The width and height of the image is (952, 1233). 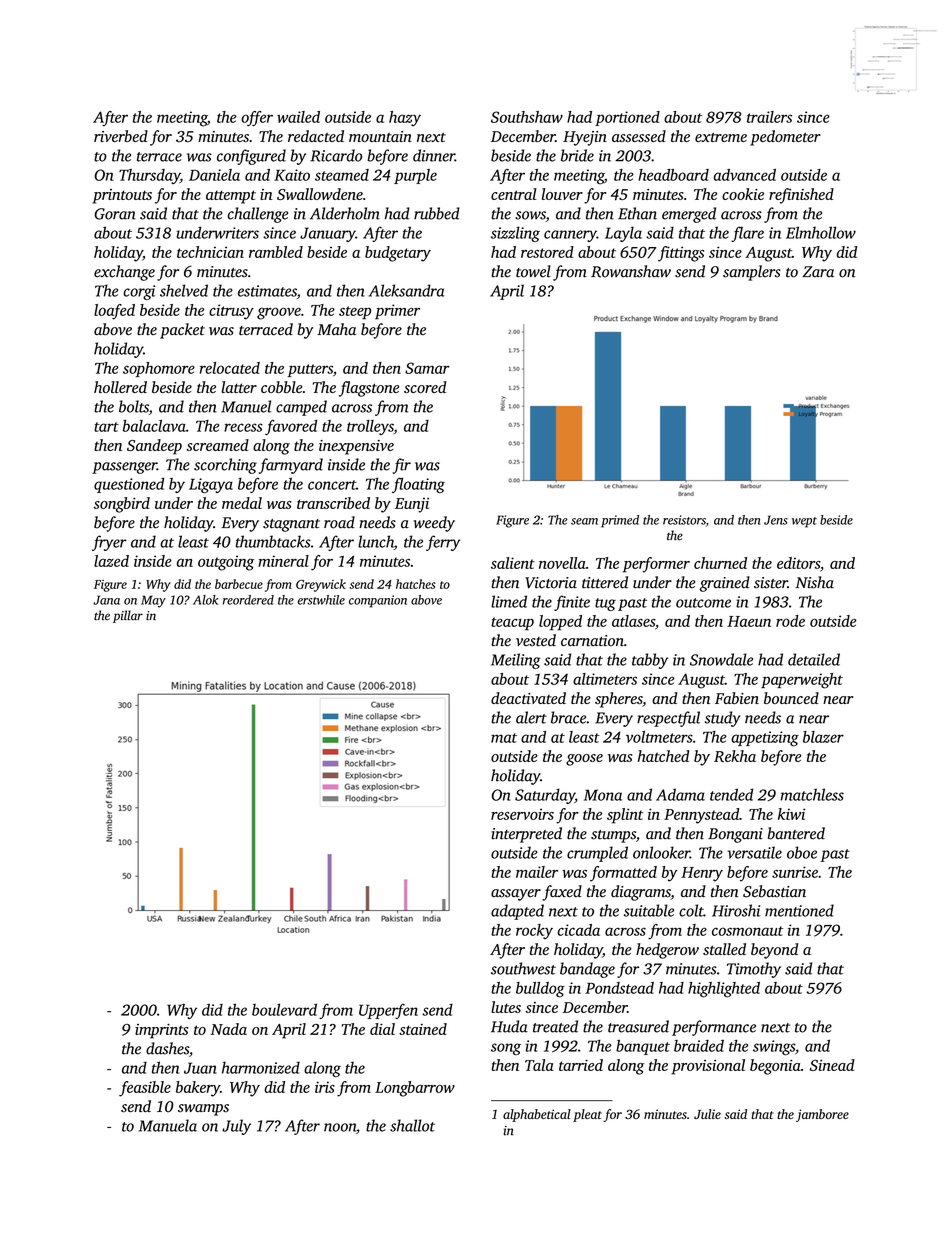 I want to click on Eunji, so click(x=412, y=505).
